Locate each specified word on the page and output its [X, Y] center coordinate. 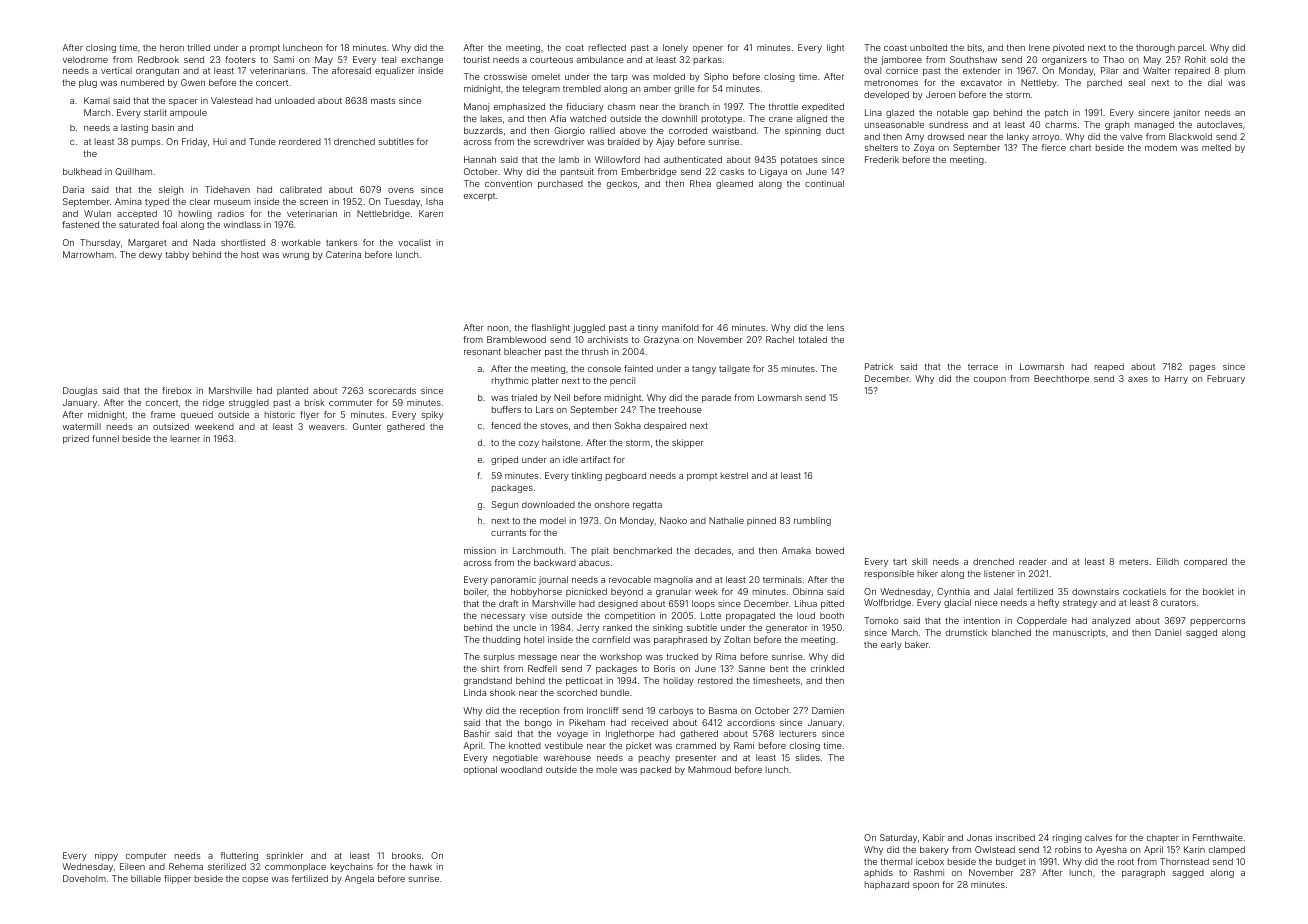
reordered [300, 141]
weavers [327, 427]
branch [694, 106]
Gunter [367, 426]
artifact [595, 459]
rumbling [812, 521]
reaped [1109, 367]
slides [808, 757]
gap [981, 114]
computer [146, 857]
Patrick [879, 366]
